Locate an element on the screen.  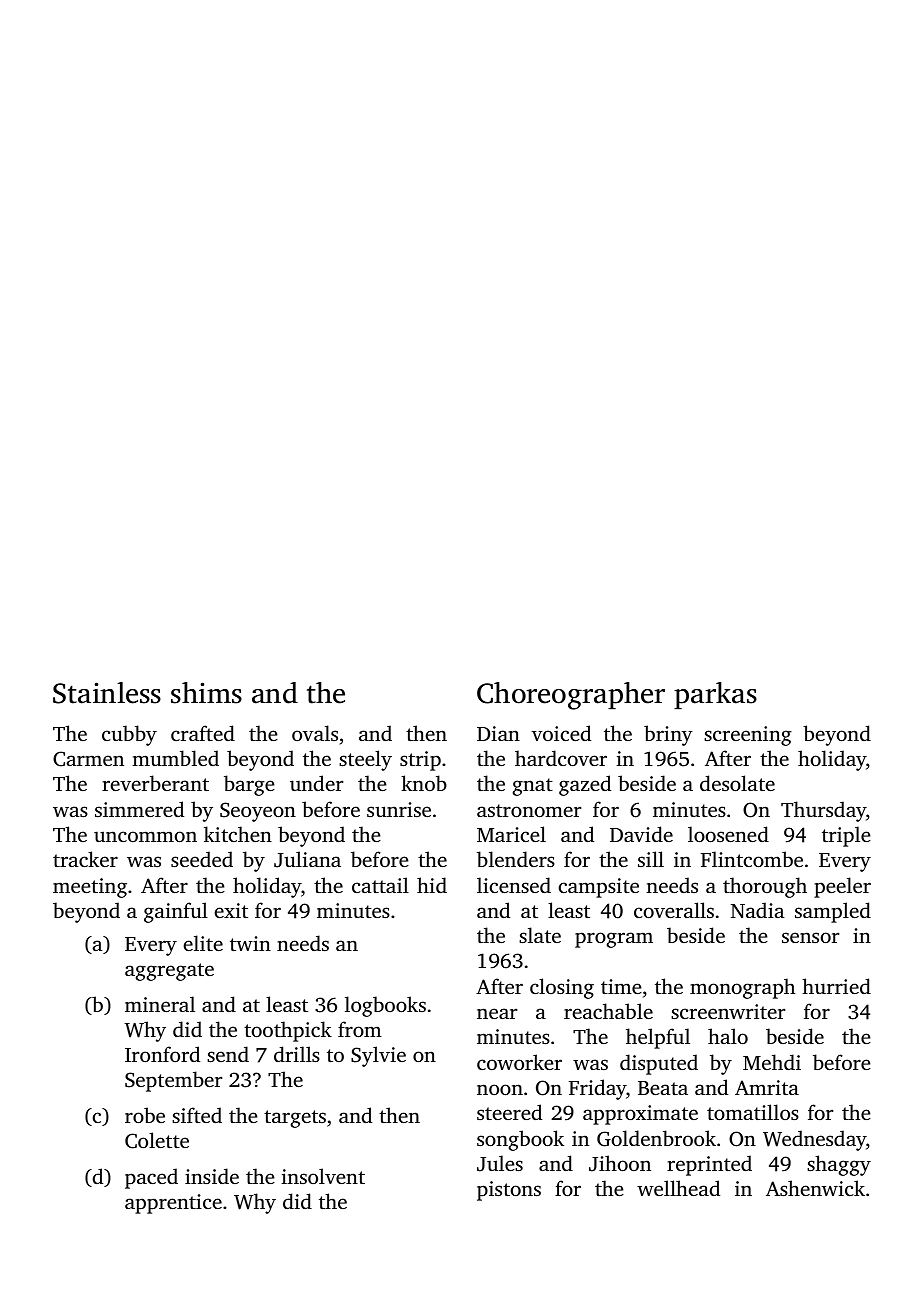
parkas is located at coordinates (715, 695).
